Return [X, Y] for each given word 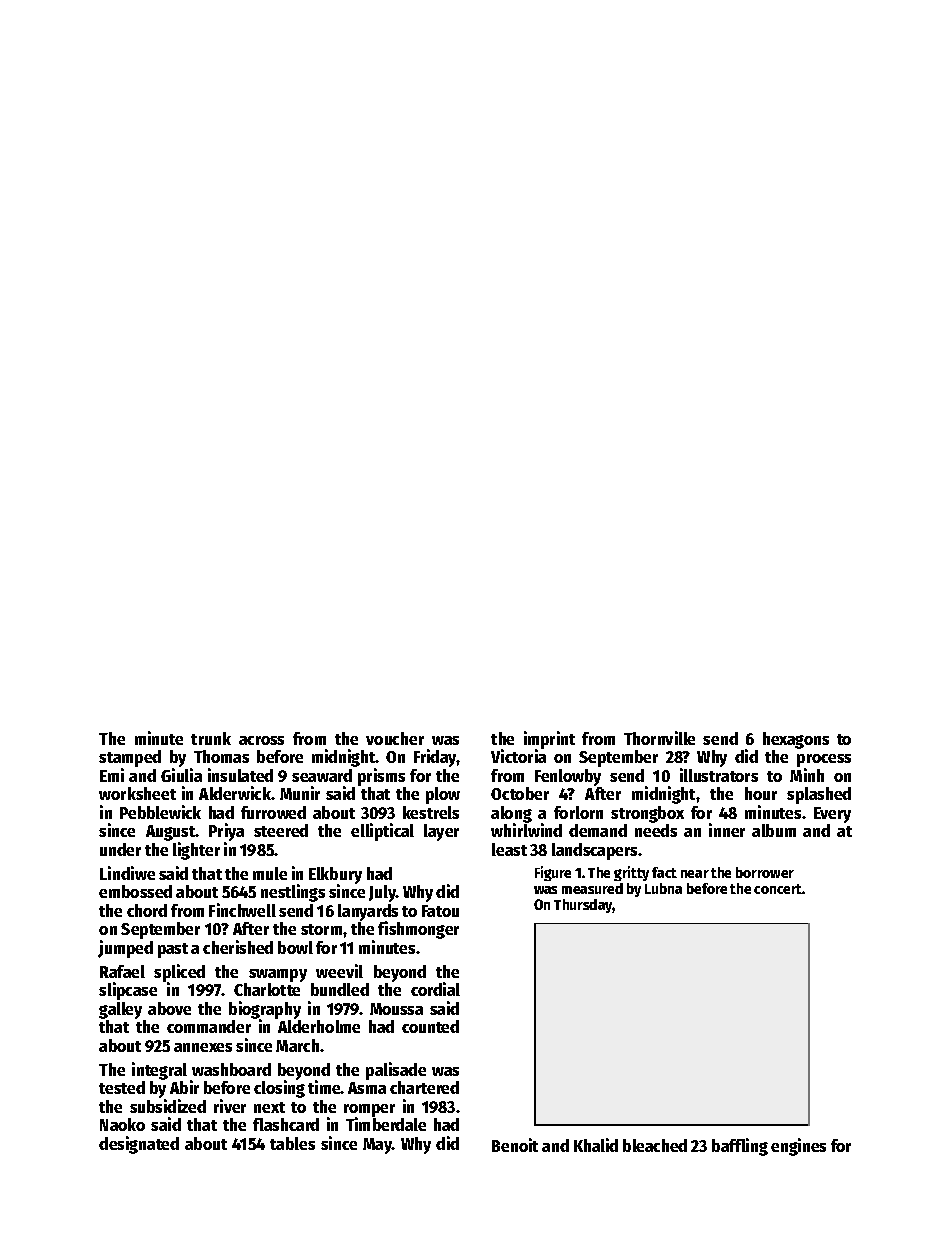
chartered [424, 1087]
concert [778, 889]
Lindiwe [127, 873]
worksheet [137, 793]
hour [761, 793]
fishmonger [418, 930]
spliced [179, 973]
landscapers [594, 851]
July [382, 893]
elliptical [382, 832]
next [269, 1107]
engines [798, 1147]
